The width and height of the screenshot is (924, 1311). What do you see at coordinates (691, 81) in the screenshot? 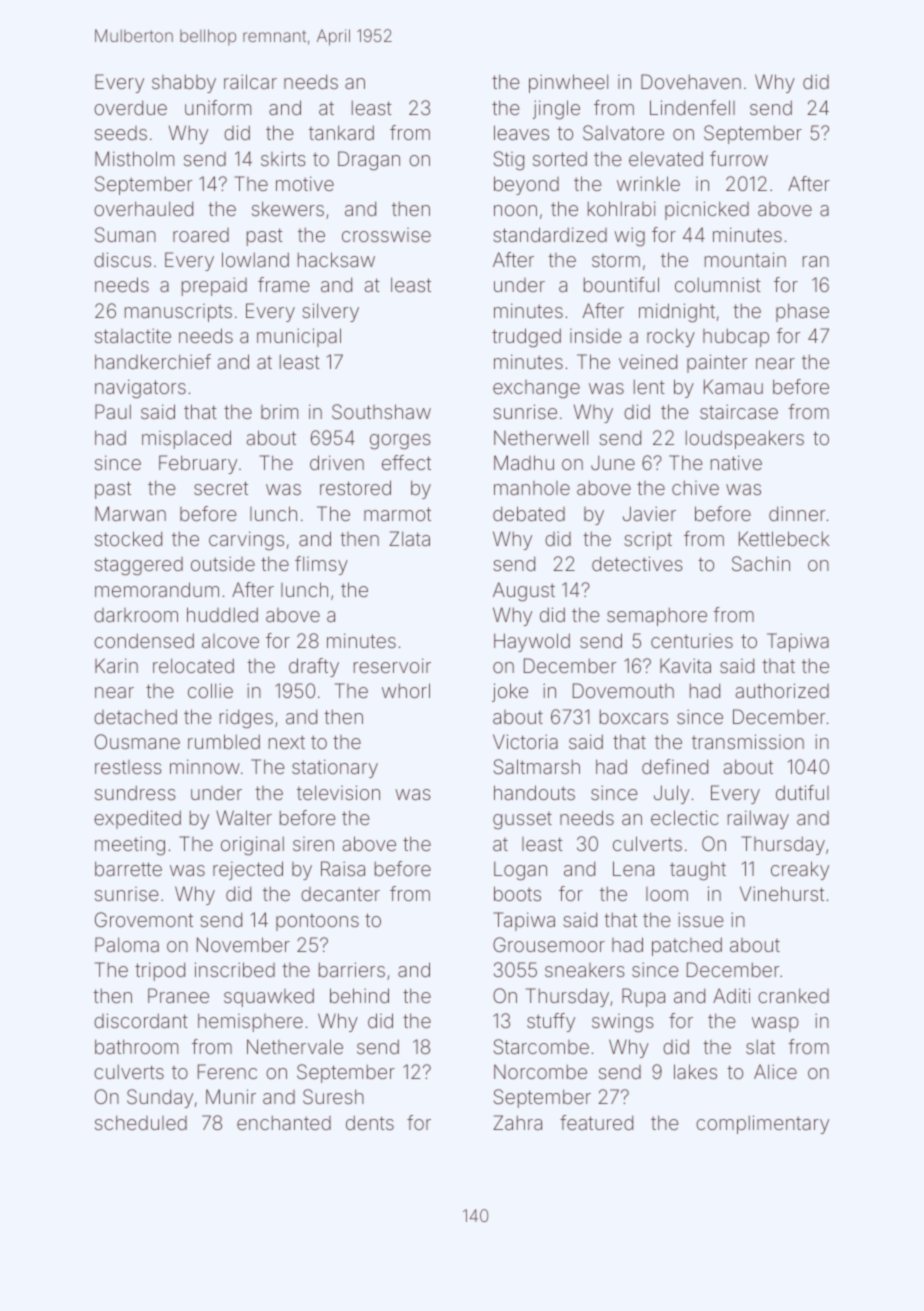
I see `Dovehaven` at bounding box center [691, 81].
